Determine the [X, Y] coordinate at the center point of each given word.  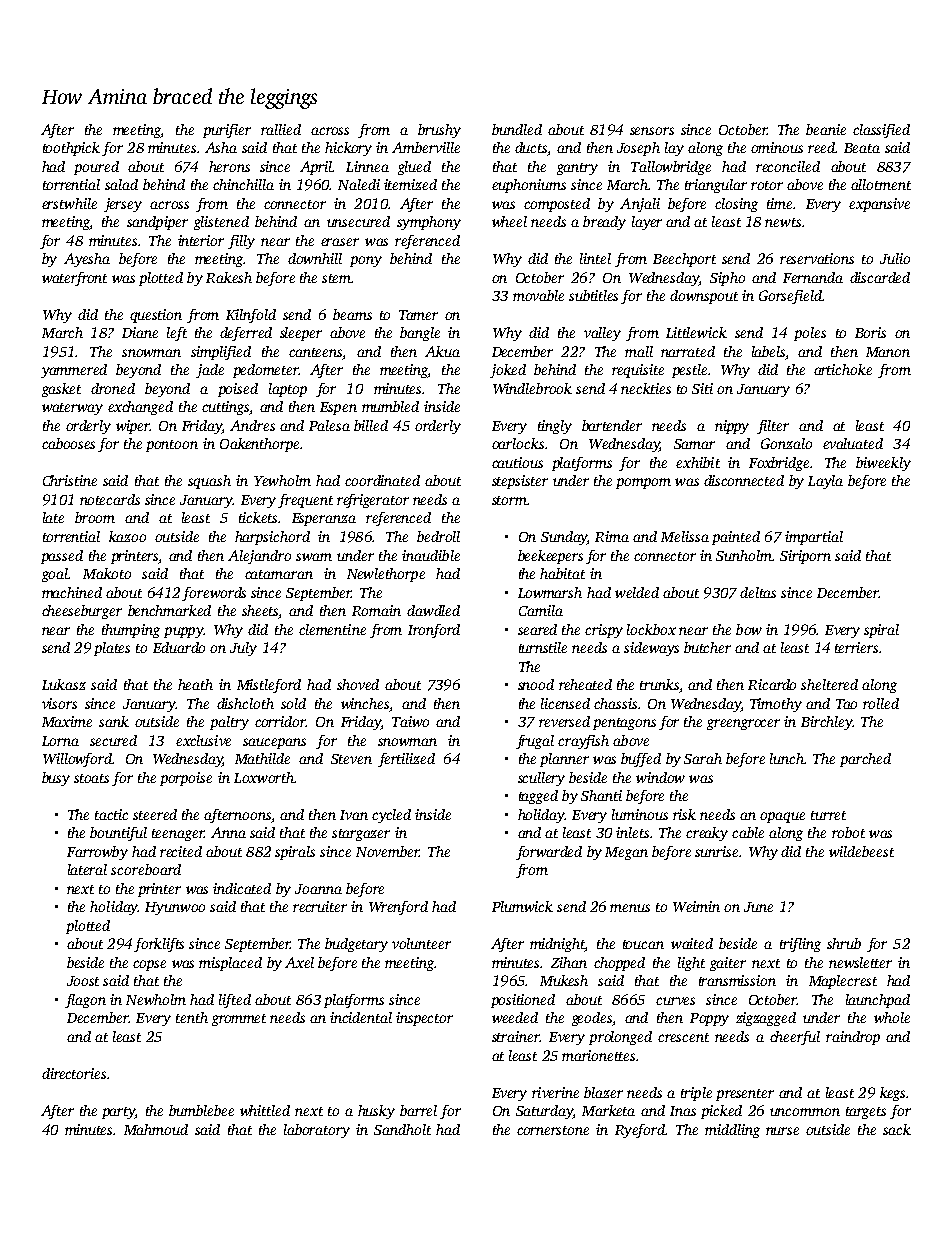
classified [881, 131]
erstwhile [69, 203]
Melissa [685, 536]
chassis [615, 703]
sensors [652, 131]
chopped [619, 964]
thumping [131, 631]
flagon [85, 1001]
